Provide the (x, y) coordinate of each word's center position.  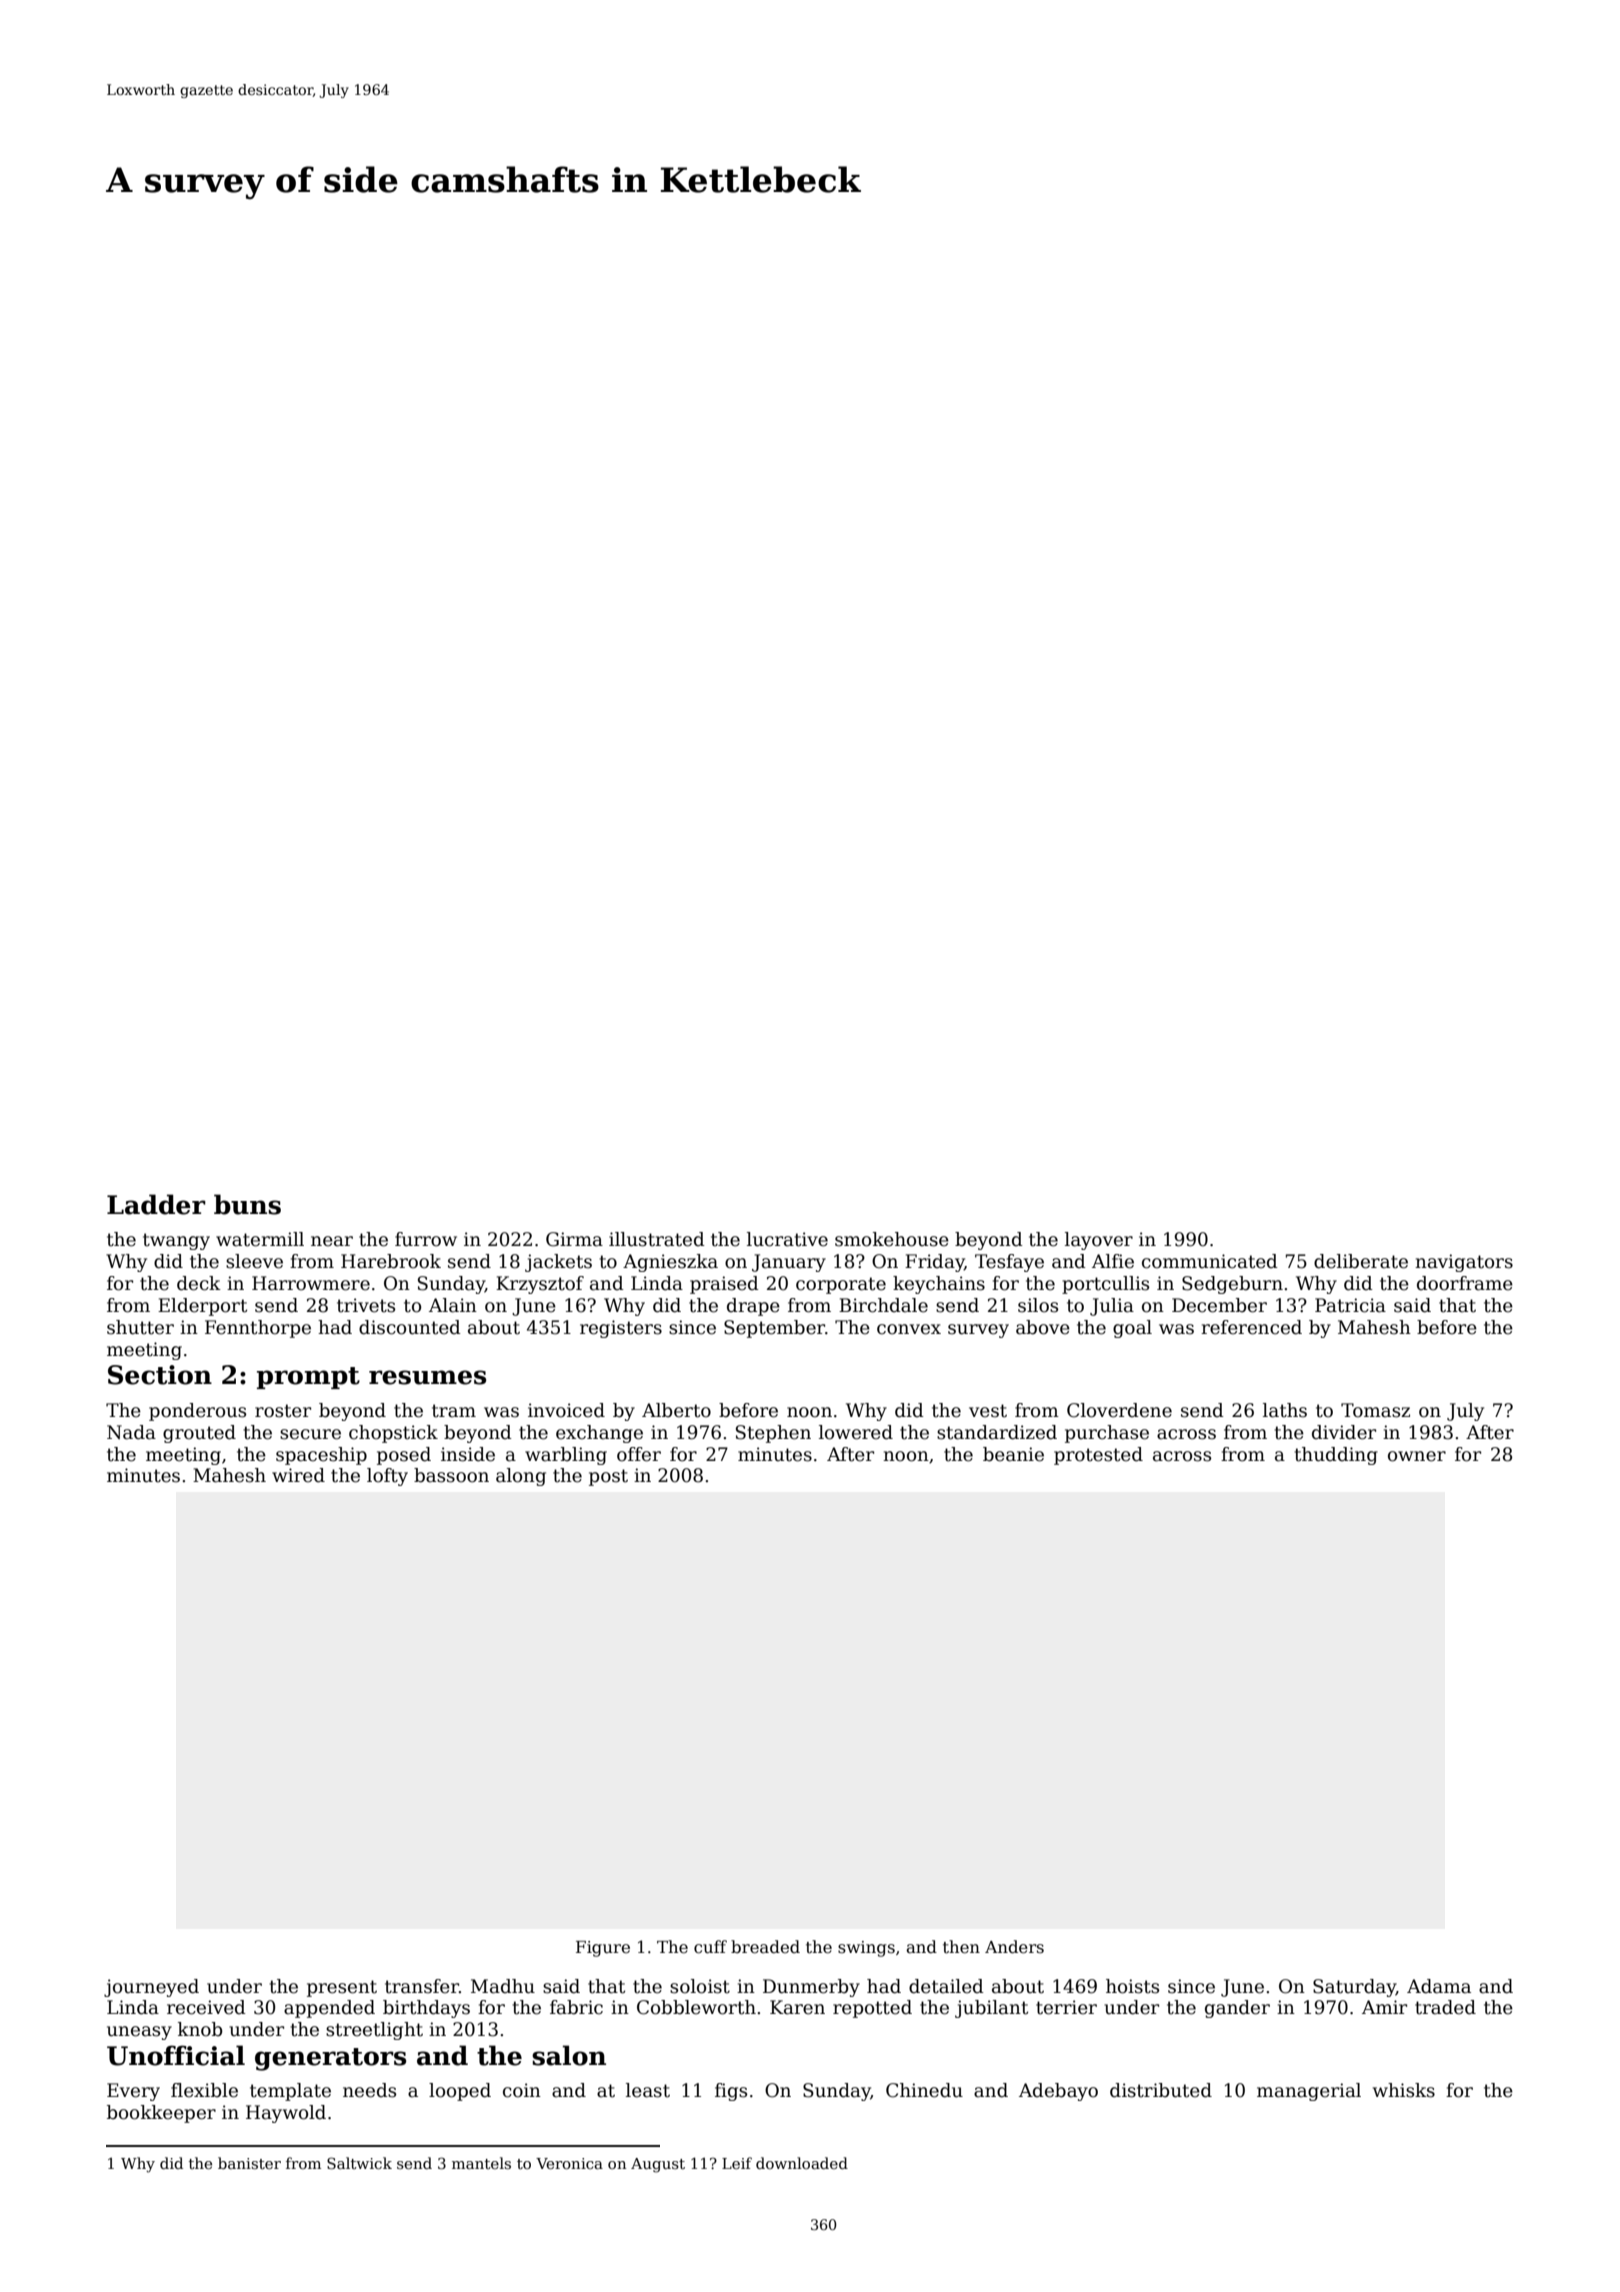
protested (1098, 1456)
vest (988, 1411)
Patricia (1350, 1305)
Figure (603, 1949)
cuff (710, 1947)
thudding (1336, 1456)
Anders (1014, 1947)
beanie (1013, 1454)
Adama (1439, 1986)
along (521, 1477)
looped (460, 2092)
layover (1099, 1241)
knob (200, 2029)
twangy (176, 1241)
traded (1445, 2007)
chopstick (393, 1434)
